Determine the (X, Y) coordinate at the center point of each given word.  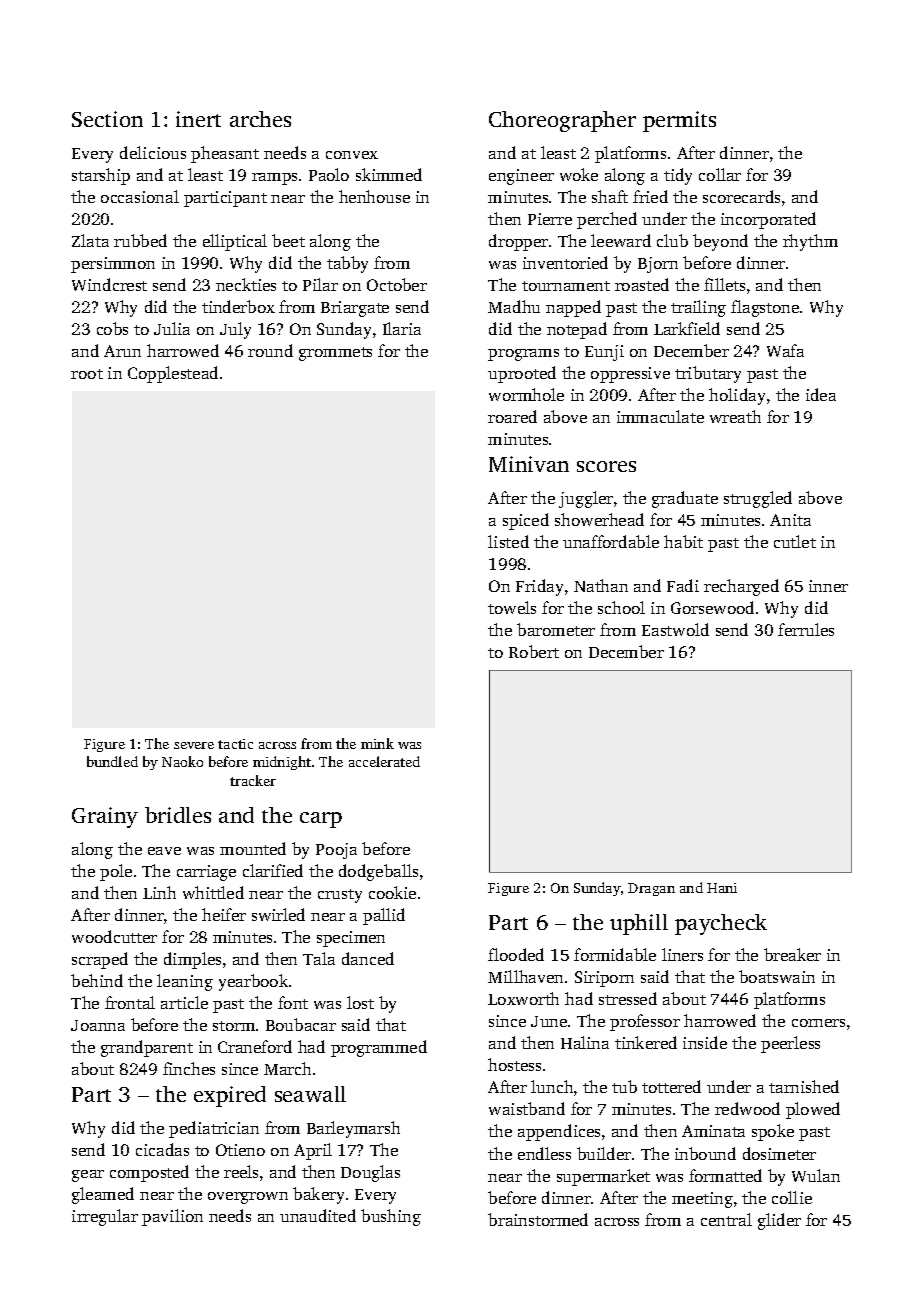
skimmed (389, 174)
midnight (282, 763)
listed (508, 541)
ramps (274, 179)
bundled (112, 761)
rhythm (810, 242)
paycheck (721, 924)
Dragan (651, 889)
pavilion (172, 1217)
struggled (758, 499)
